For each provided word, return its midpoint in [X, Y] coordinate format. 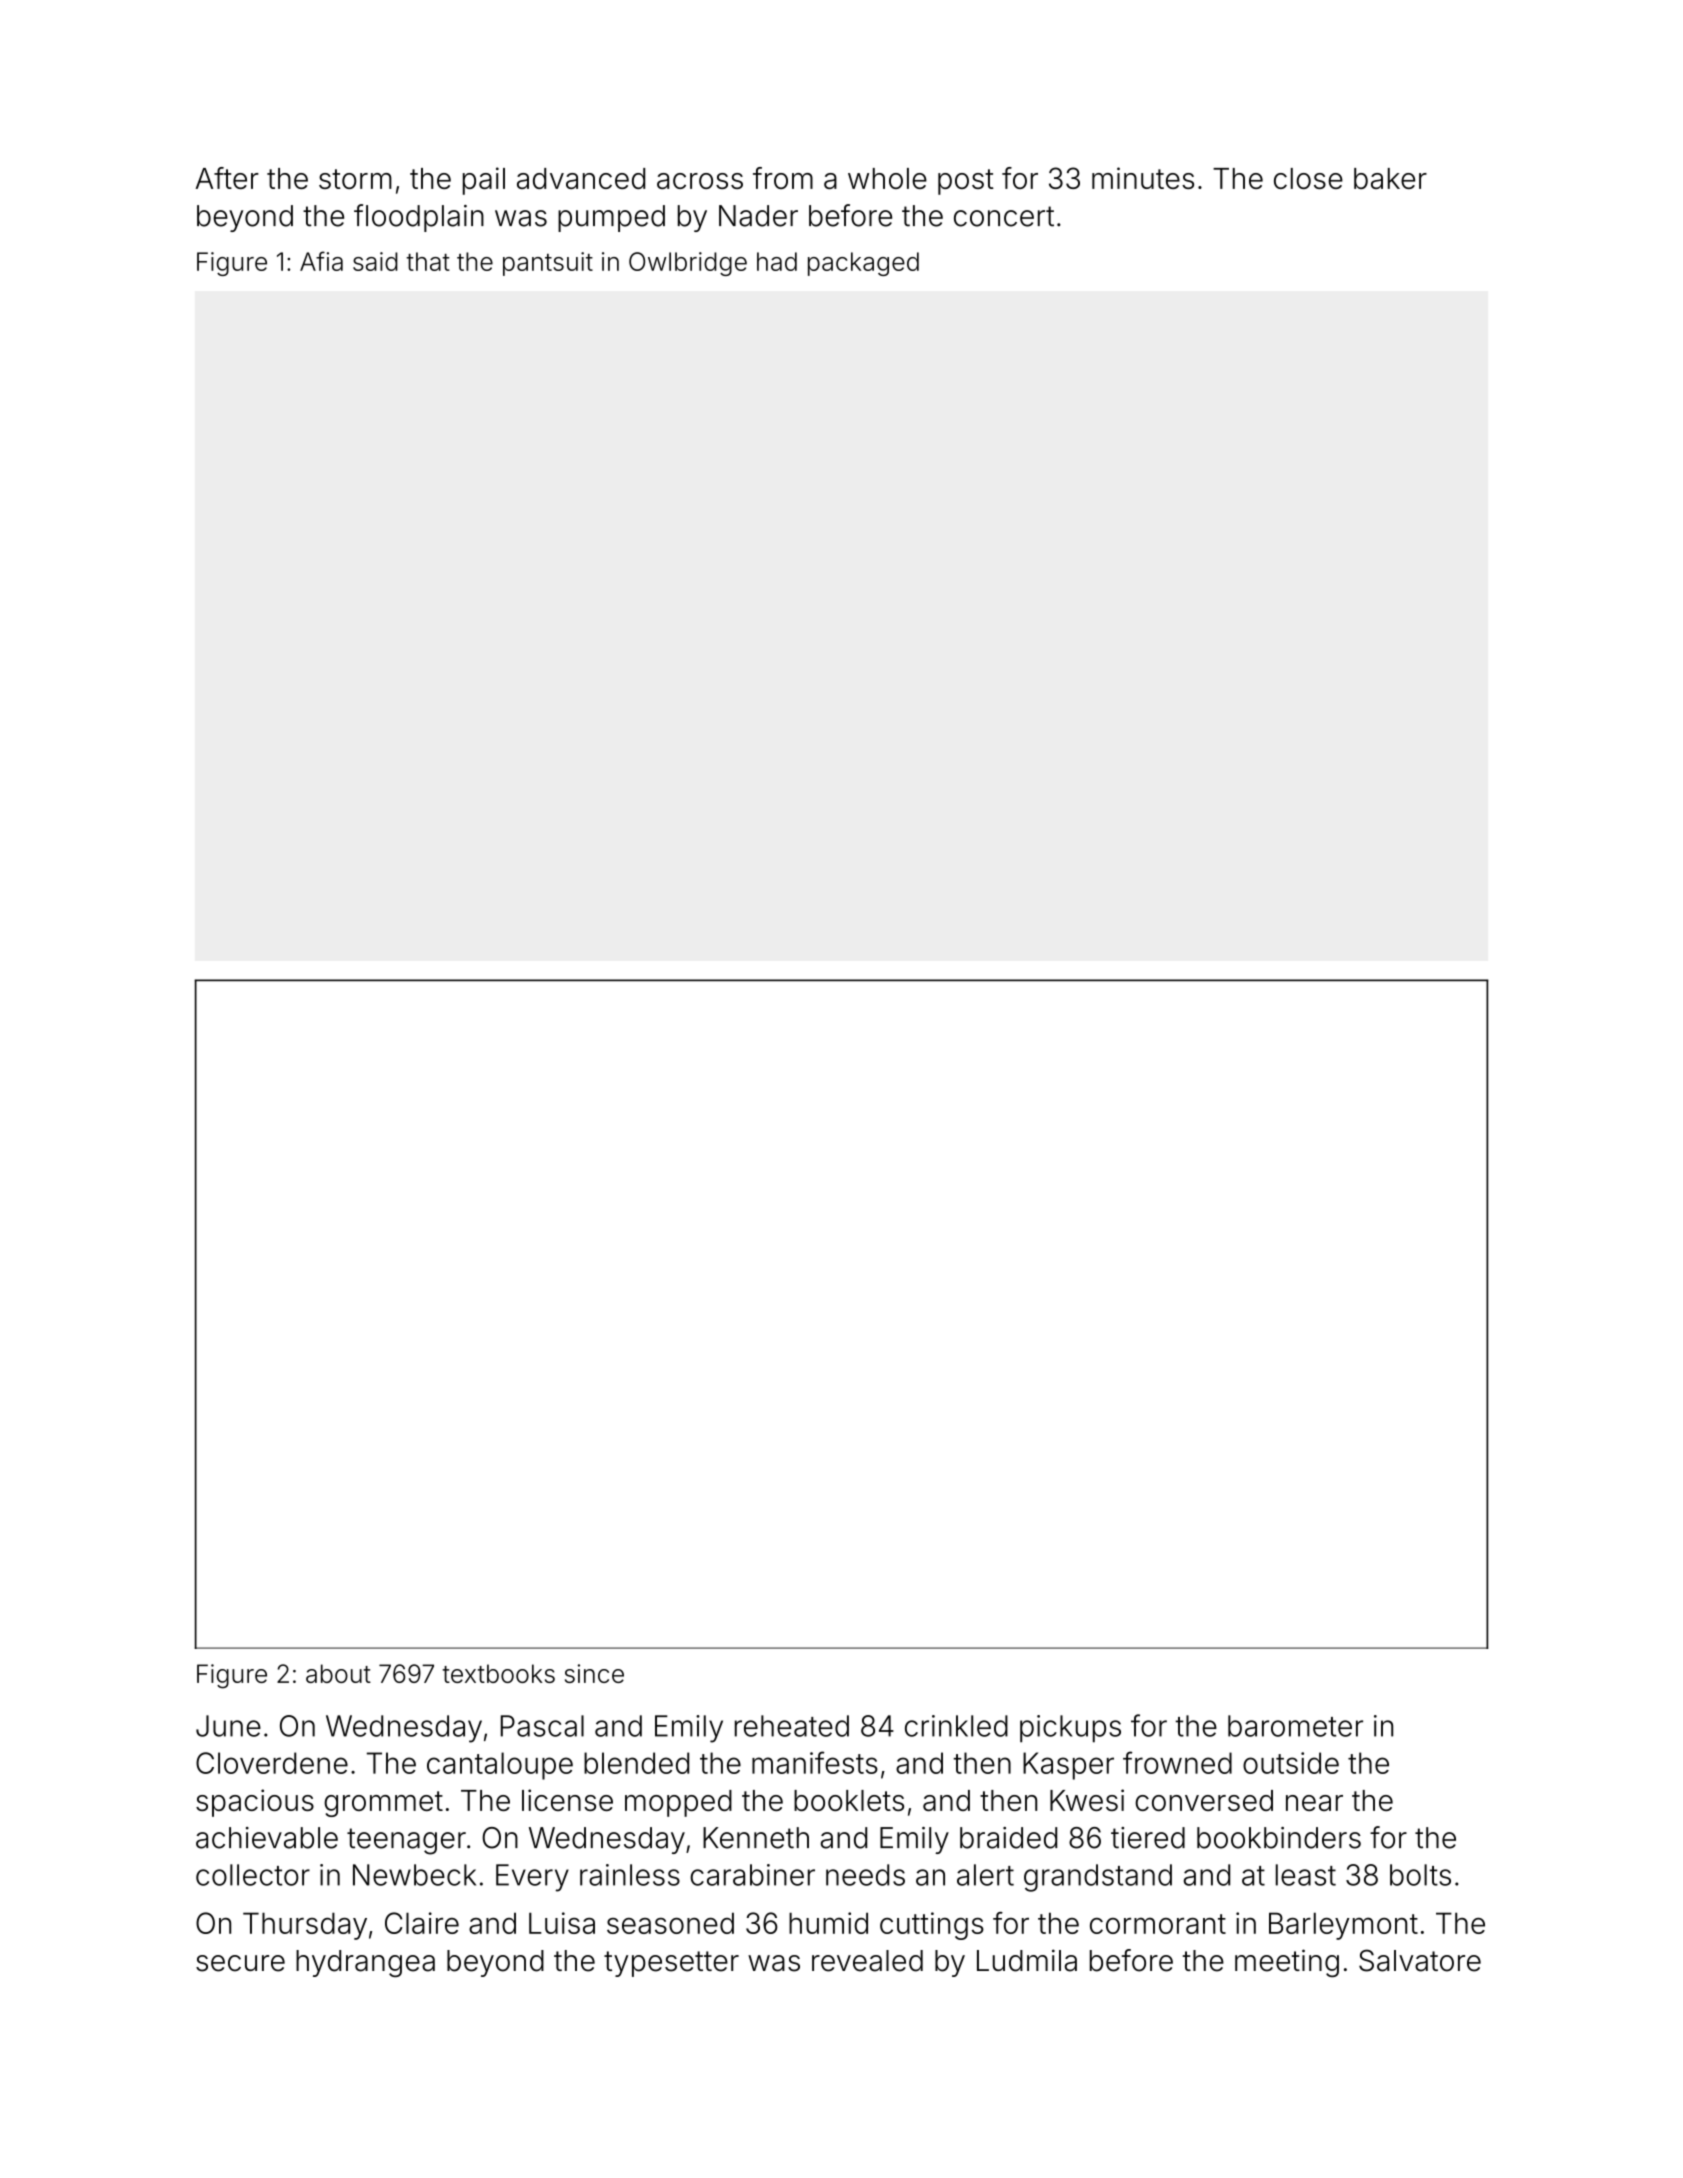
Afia [321, 261]
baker [1390, 178]
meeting [1287, 1963]
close [1308, 178]
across [700, 181]
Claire [422, 1923]
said [375, 261]
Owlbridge [688, 264]
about [338, 1673]
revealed [867, 1961]
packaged [863, 264]
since [594, 1673]
